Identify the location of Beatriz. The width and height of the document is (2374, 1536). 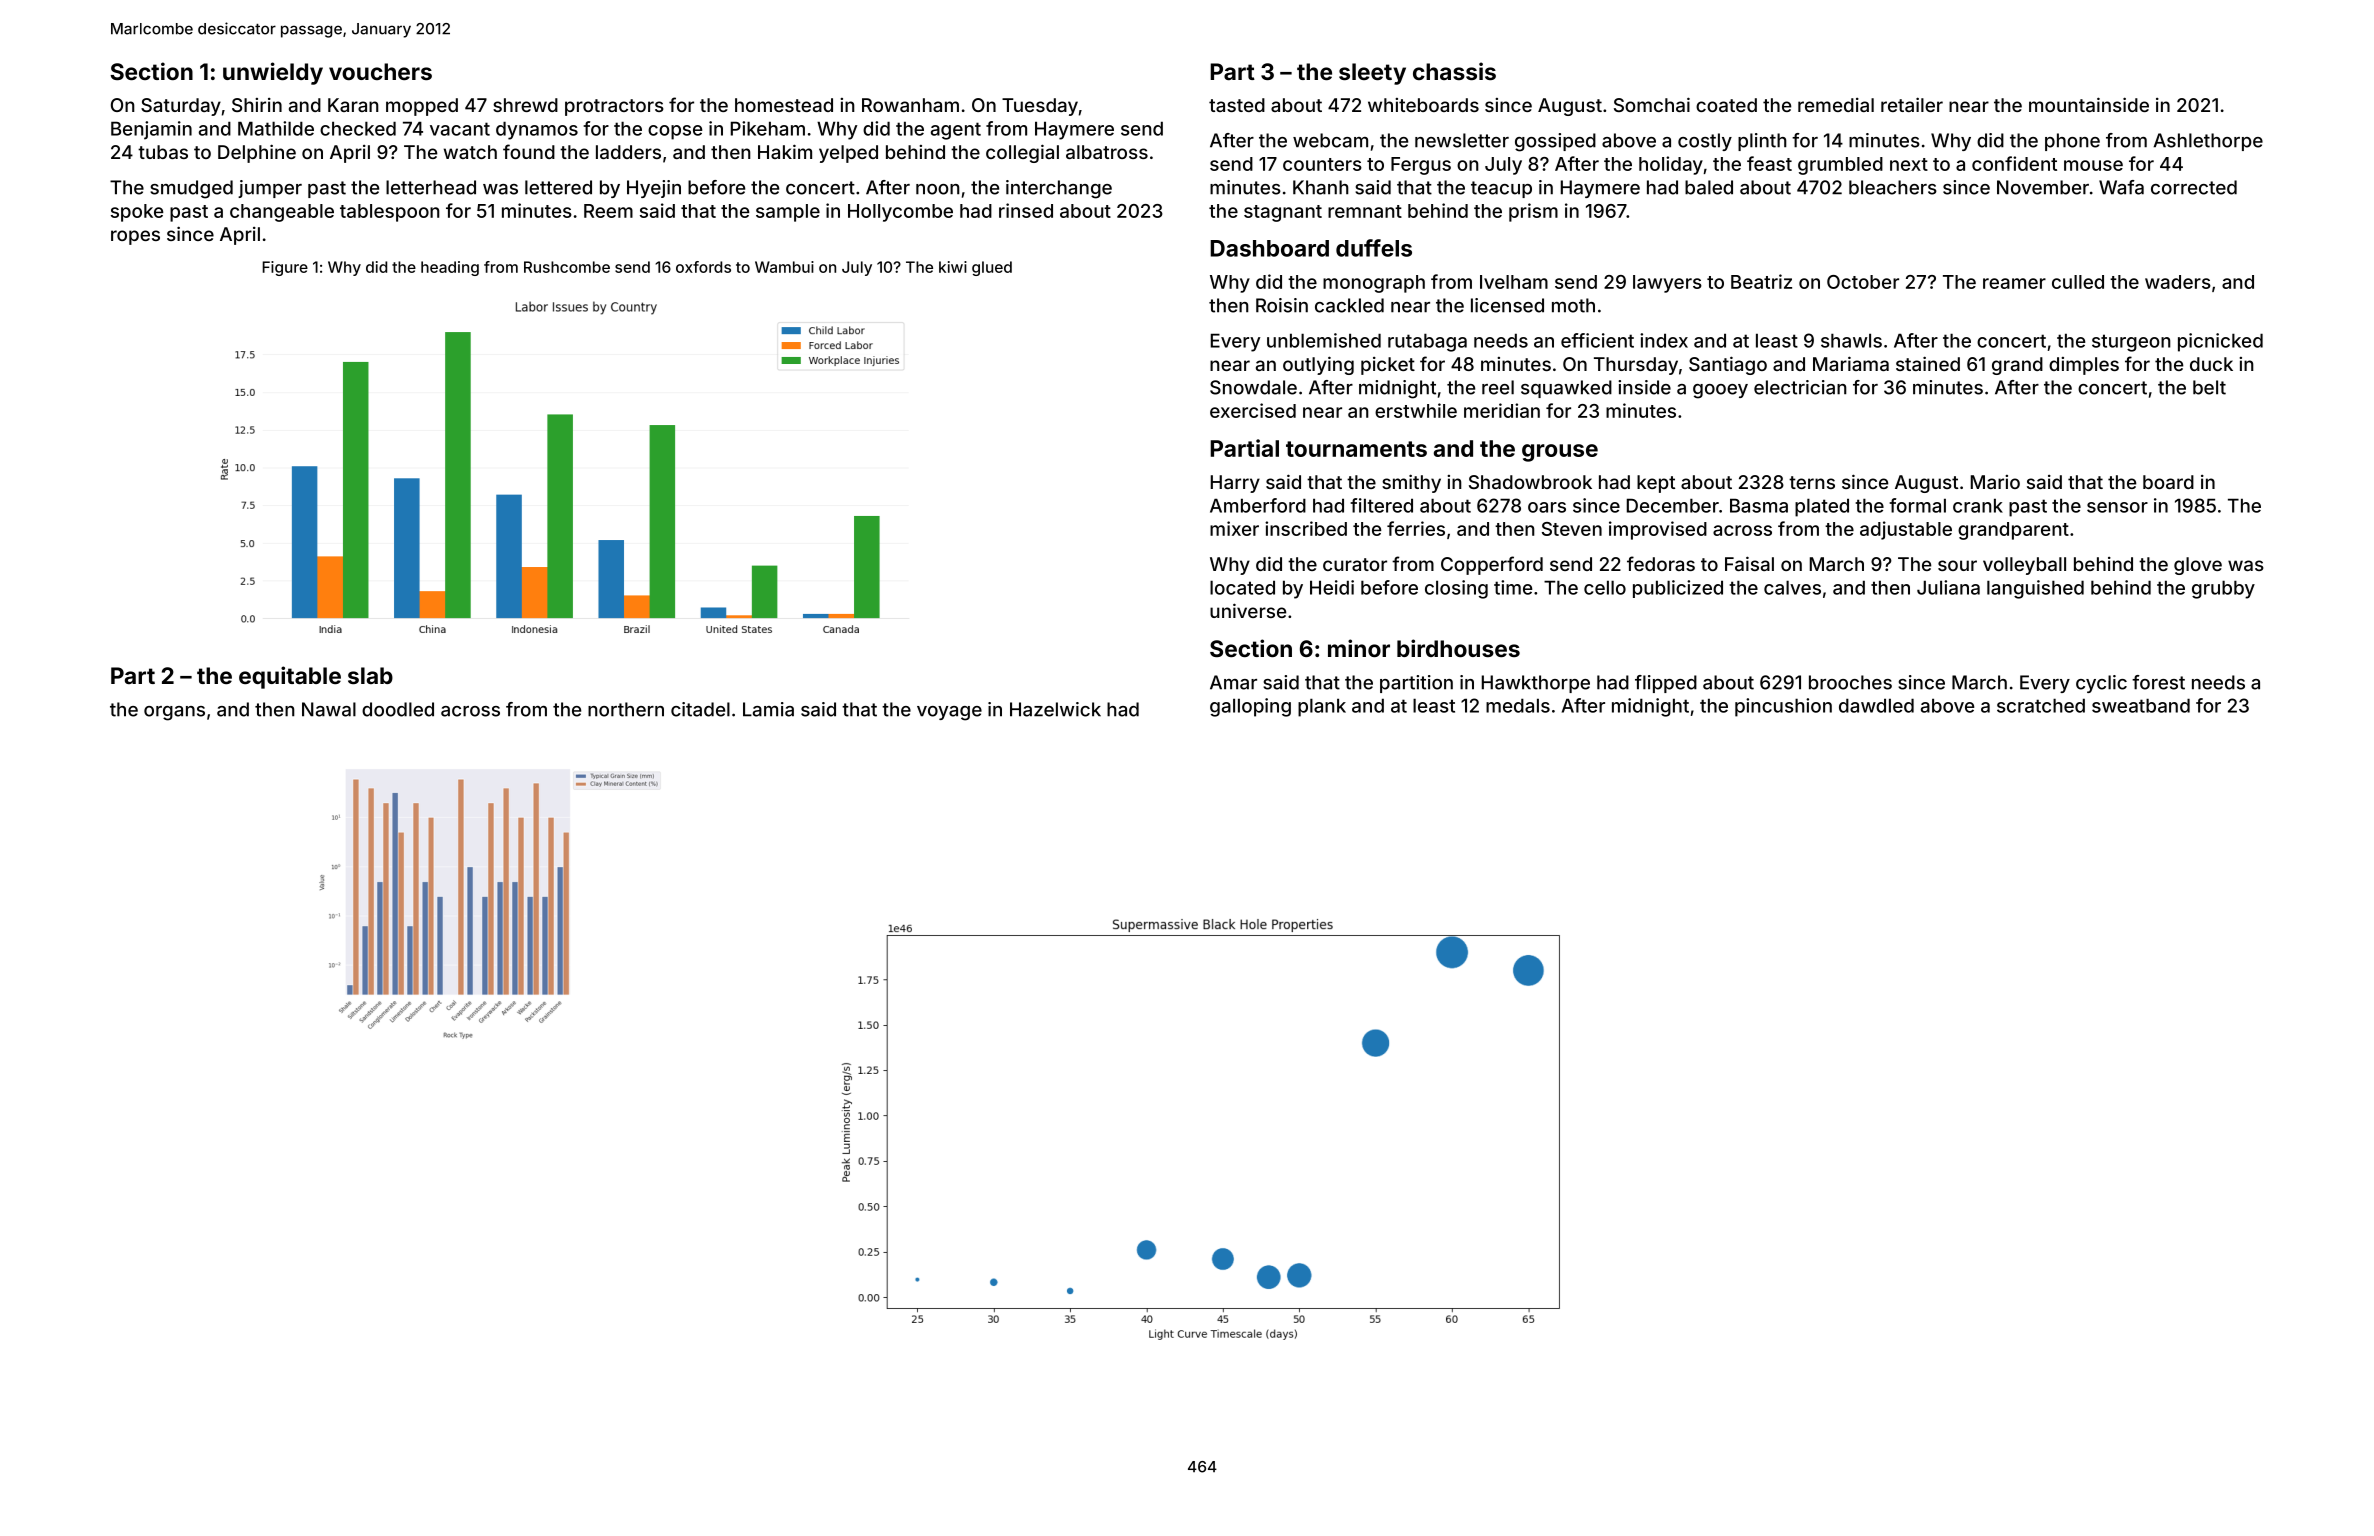
(1761, 281).
